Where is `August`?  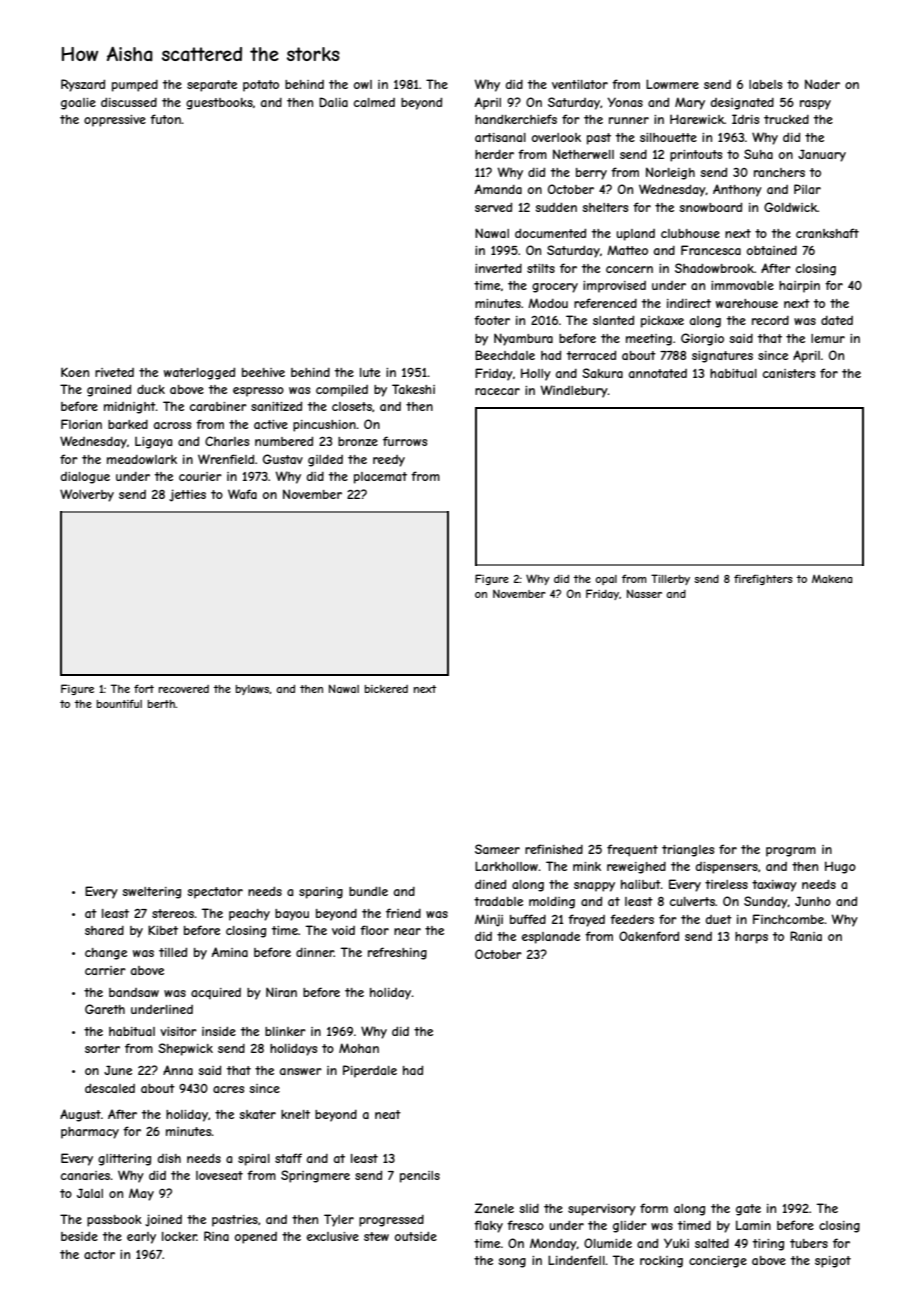 August is located at coordinates (80, 1115).
